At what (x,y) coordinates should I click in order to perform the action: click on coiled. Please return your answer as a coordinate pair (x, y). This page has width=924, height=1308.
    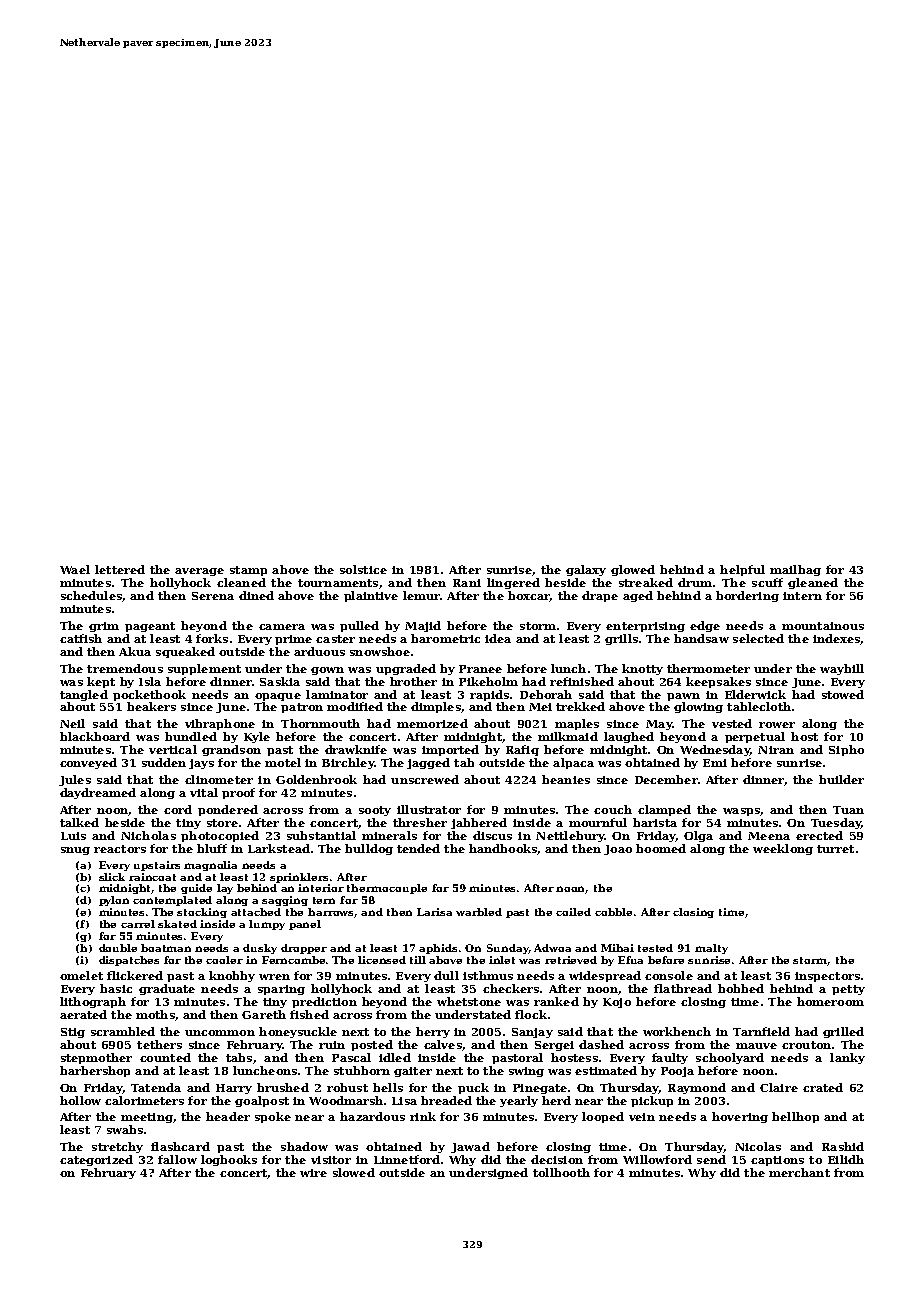
    Looking at the image, I should click on (573, 912).
